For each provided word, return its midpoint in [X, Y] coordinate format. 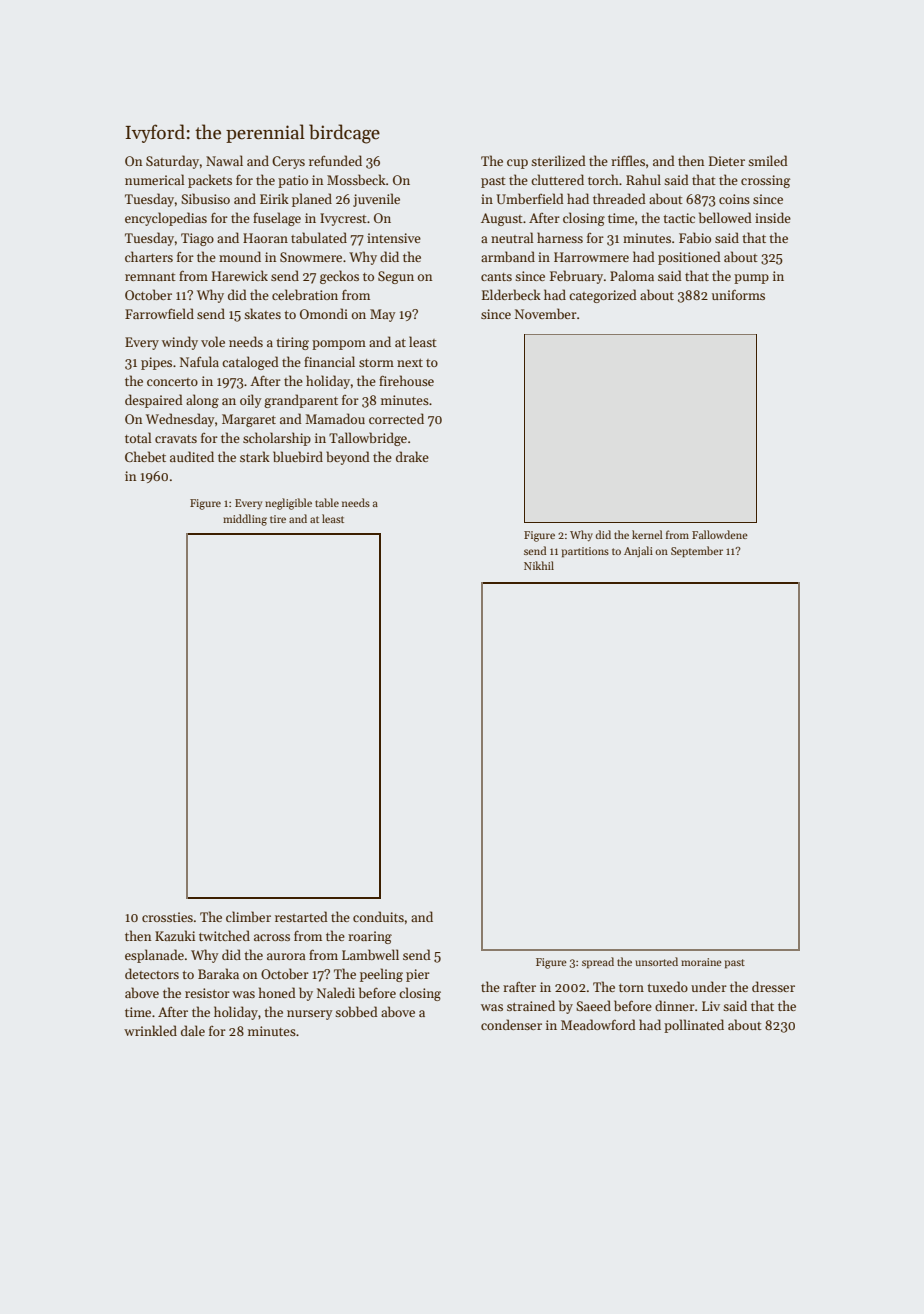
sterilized [558, 160]
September [697, 552]
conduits [378, 916]
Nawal [224, 160]
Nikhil [539, 565]
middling [245, 520]
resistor [207, 993]
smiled [768, 160]
